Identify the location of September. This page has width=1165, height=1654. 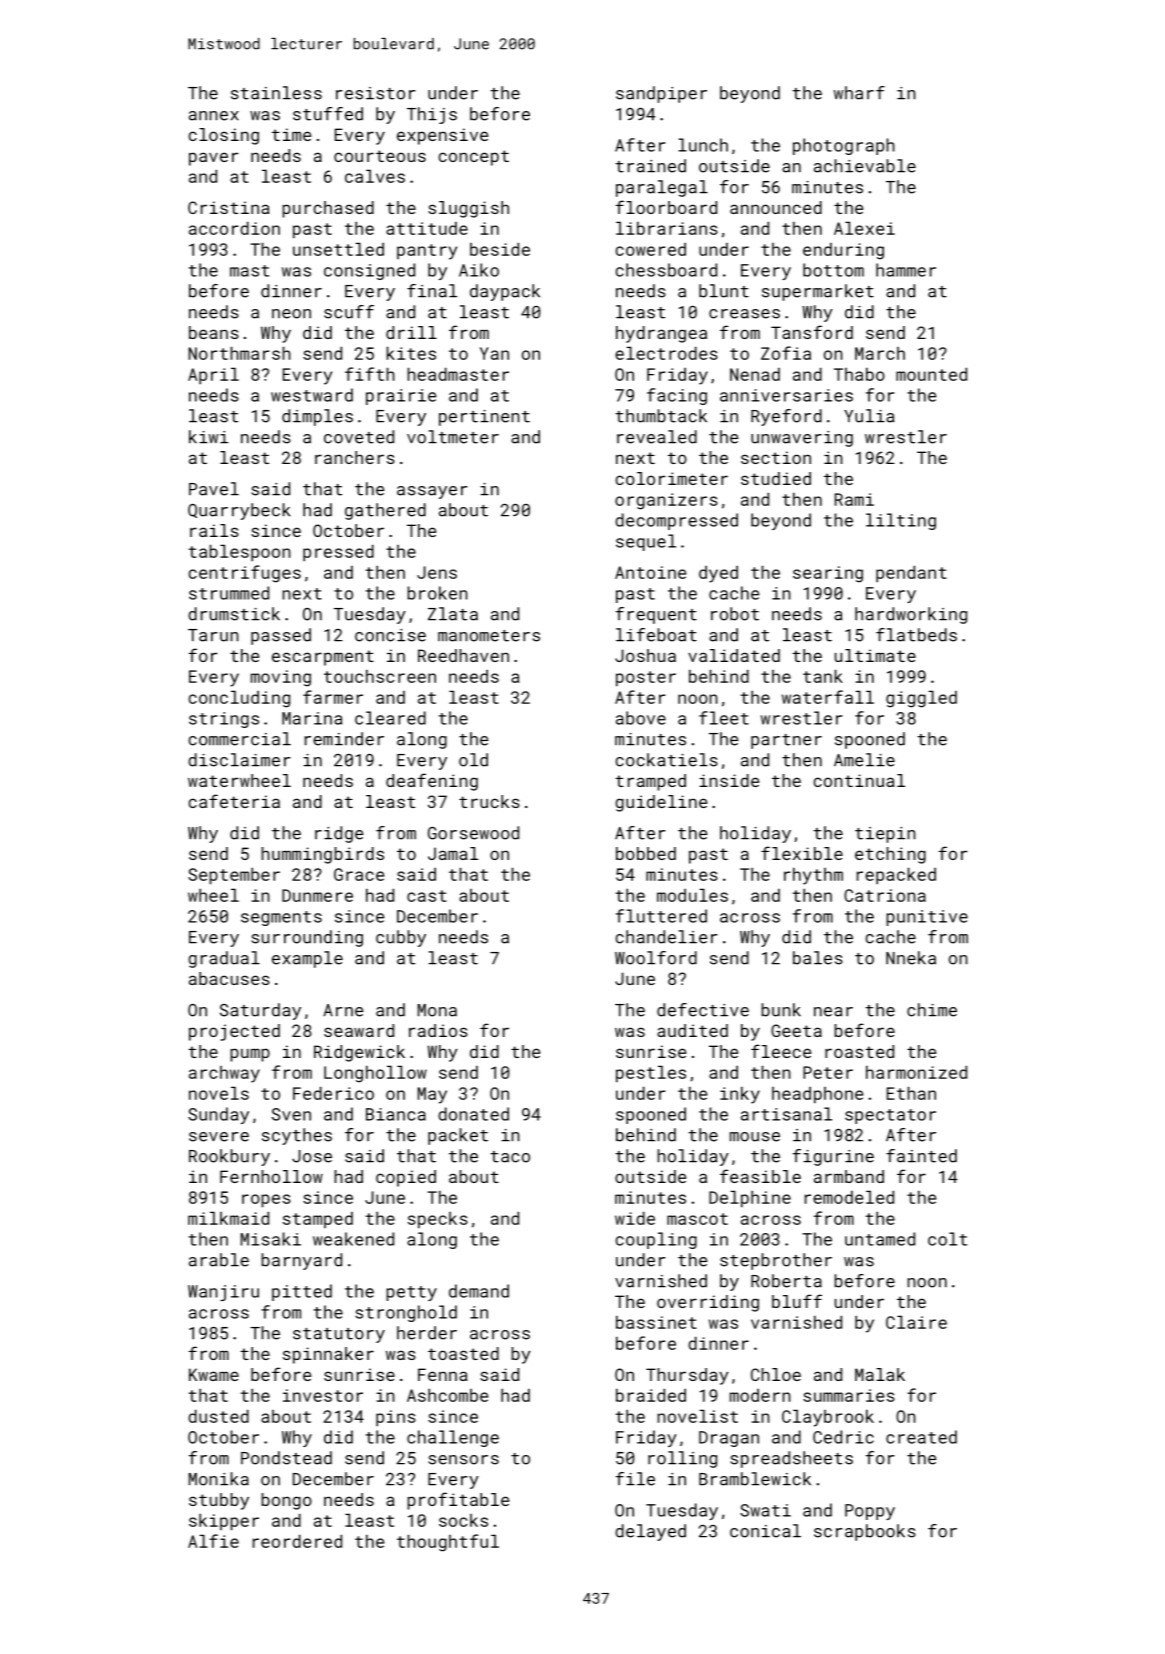
(234, 876).
